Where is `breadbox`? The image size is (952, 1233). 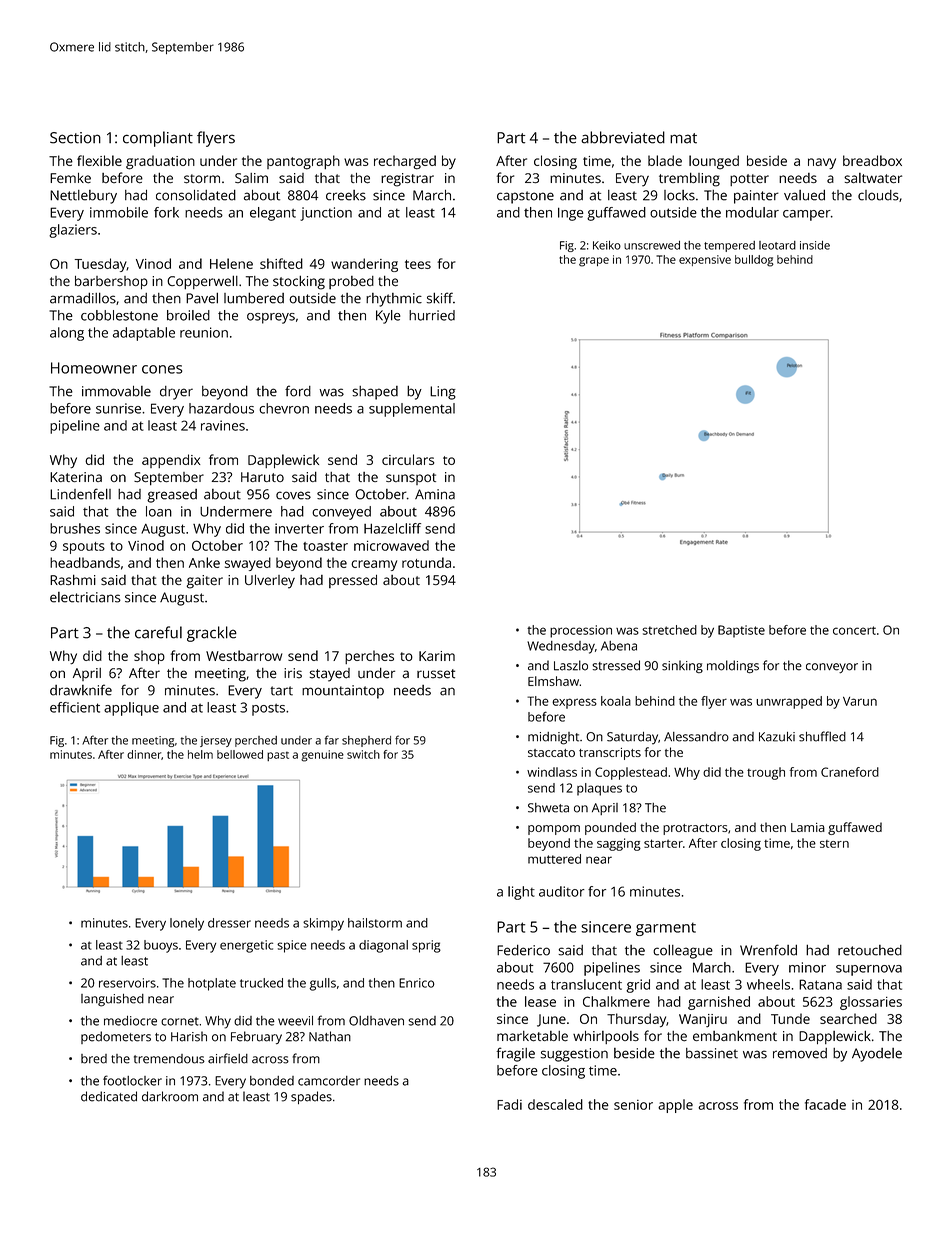 breadbox is located at coordinates (872, 160).
